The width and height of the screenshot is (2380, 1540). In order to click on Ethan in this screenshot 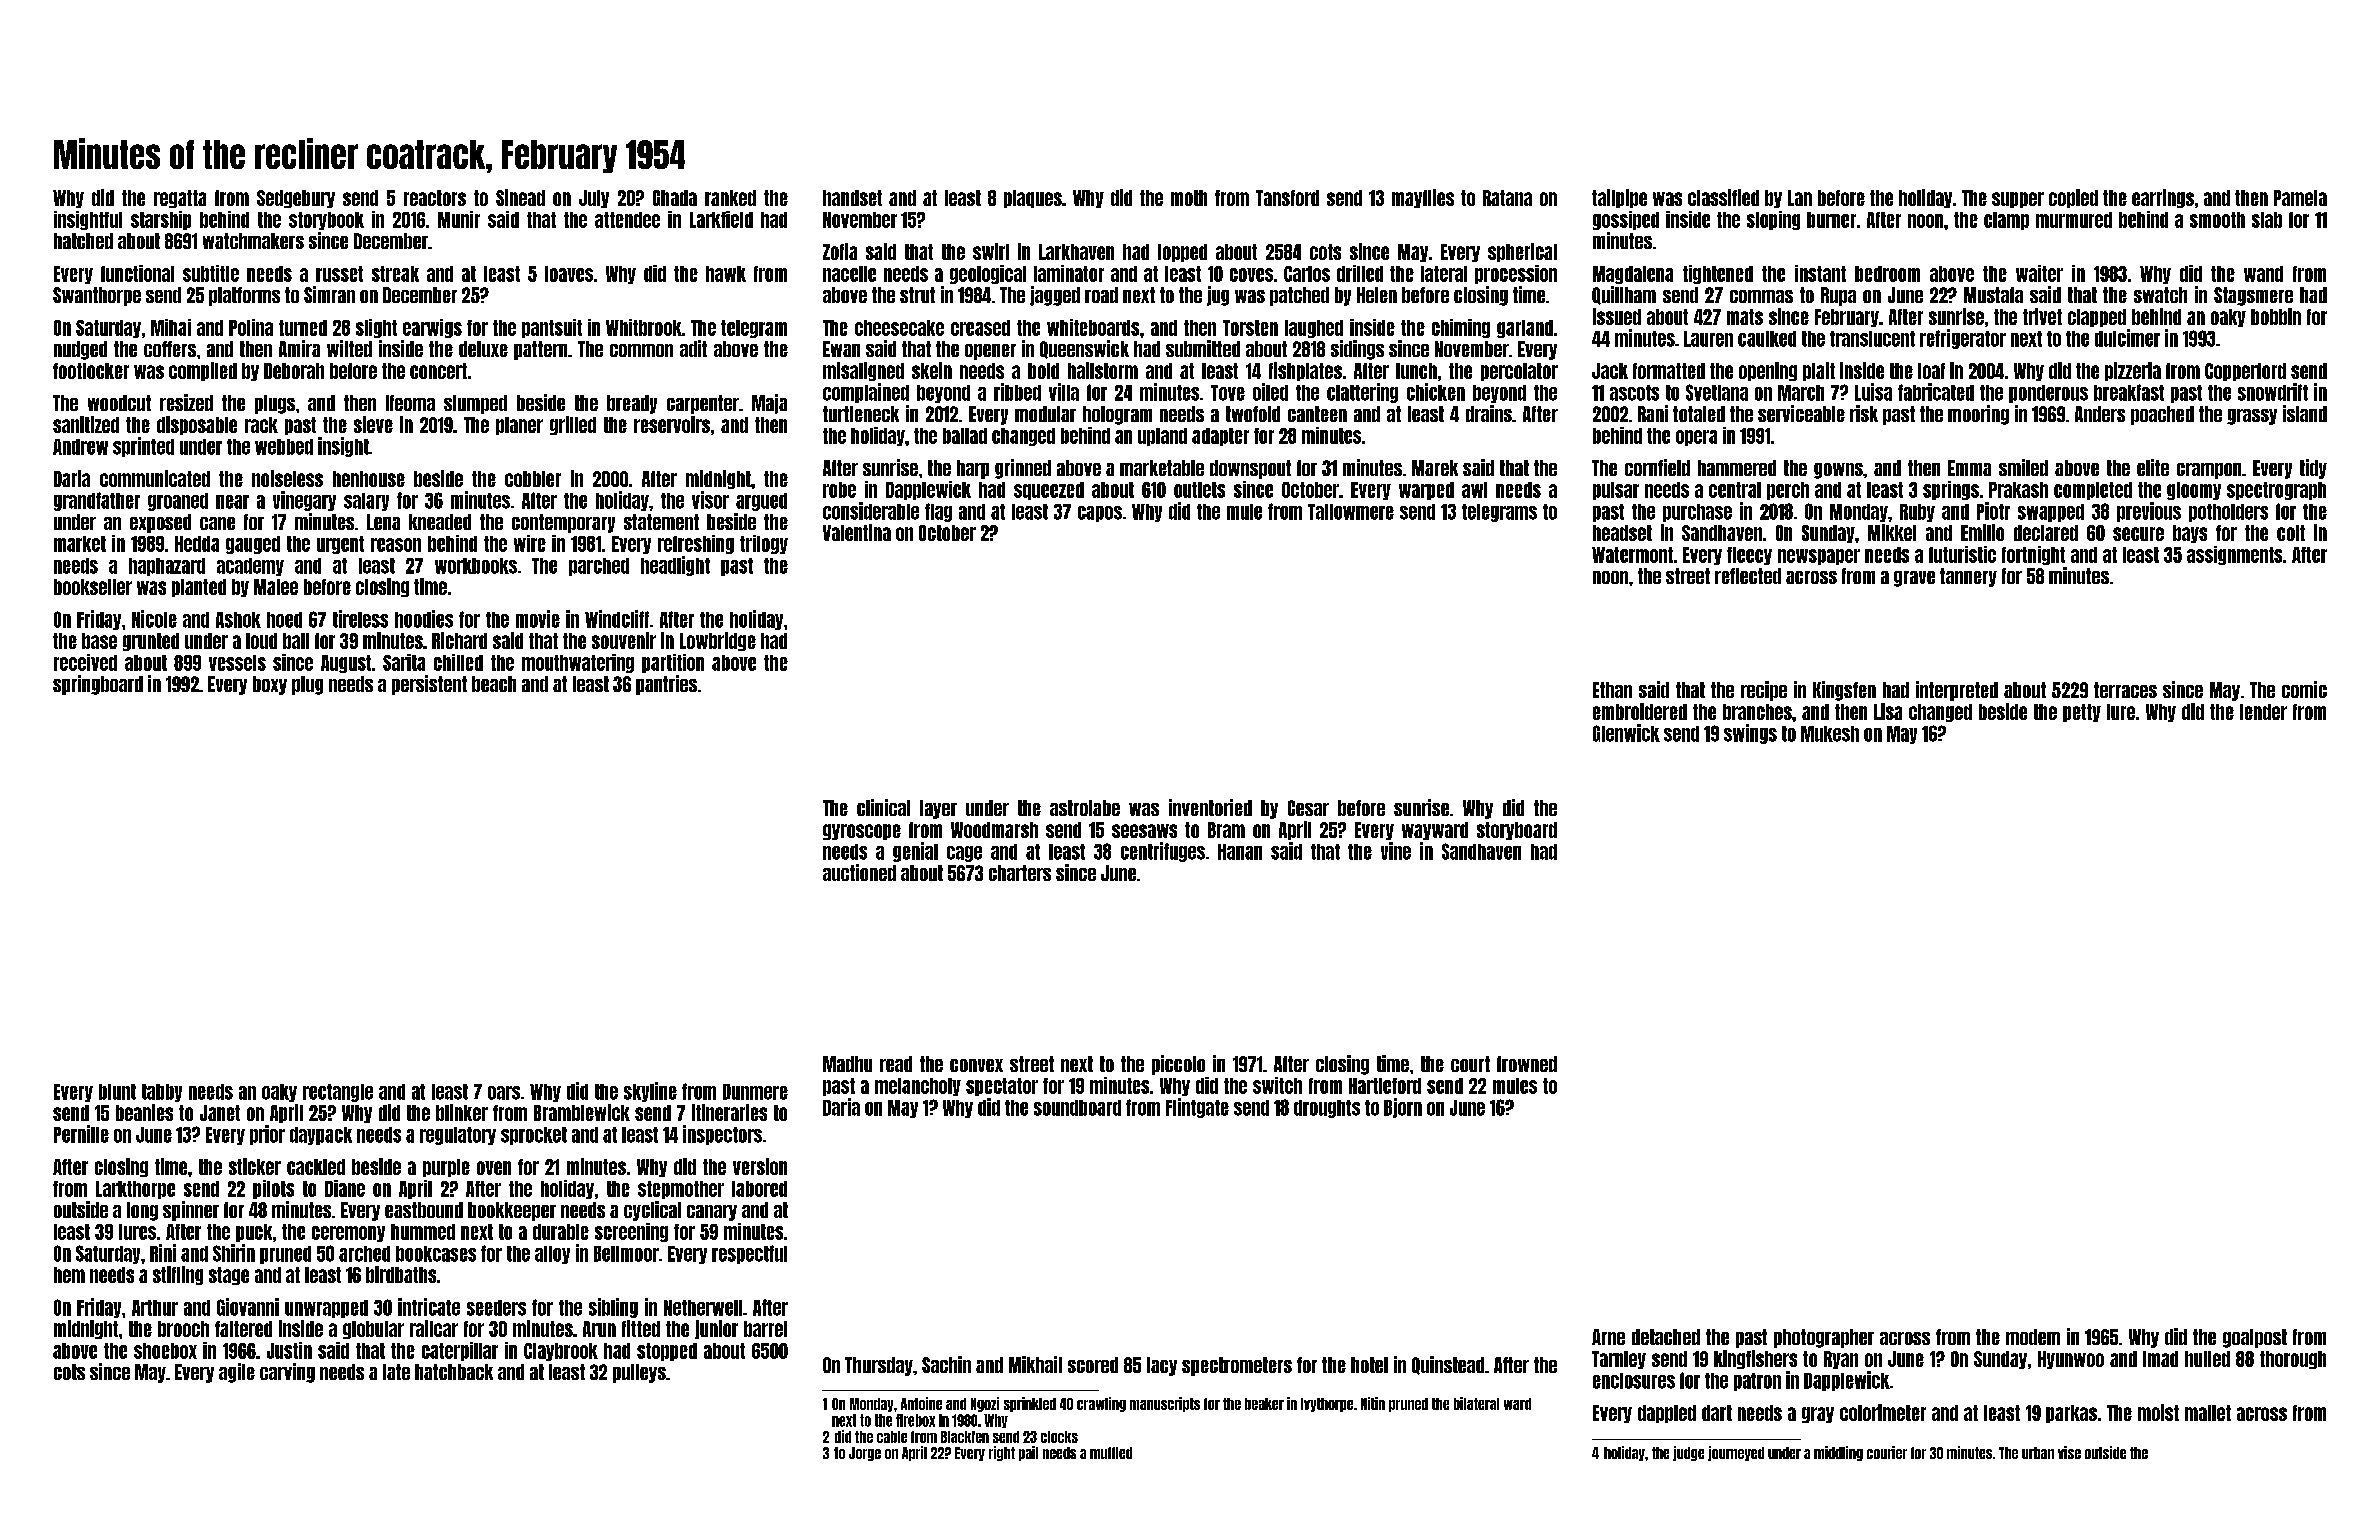, I will do `click(1612, 690)`.
